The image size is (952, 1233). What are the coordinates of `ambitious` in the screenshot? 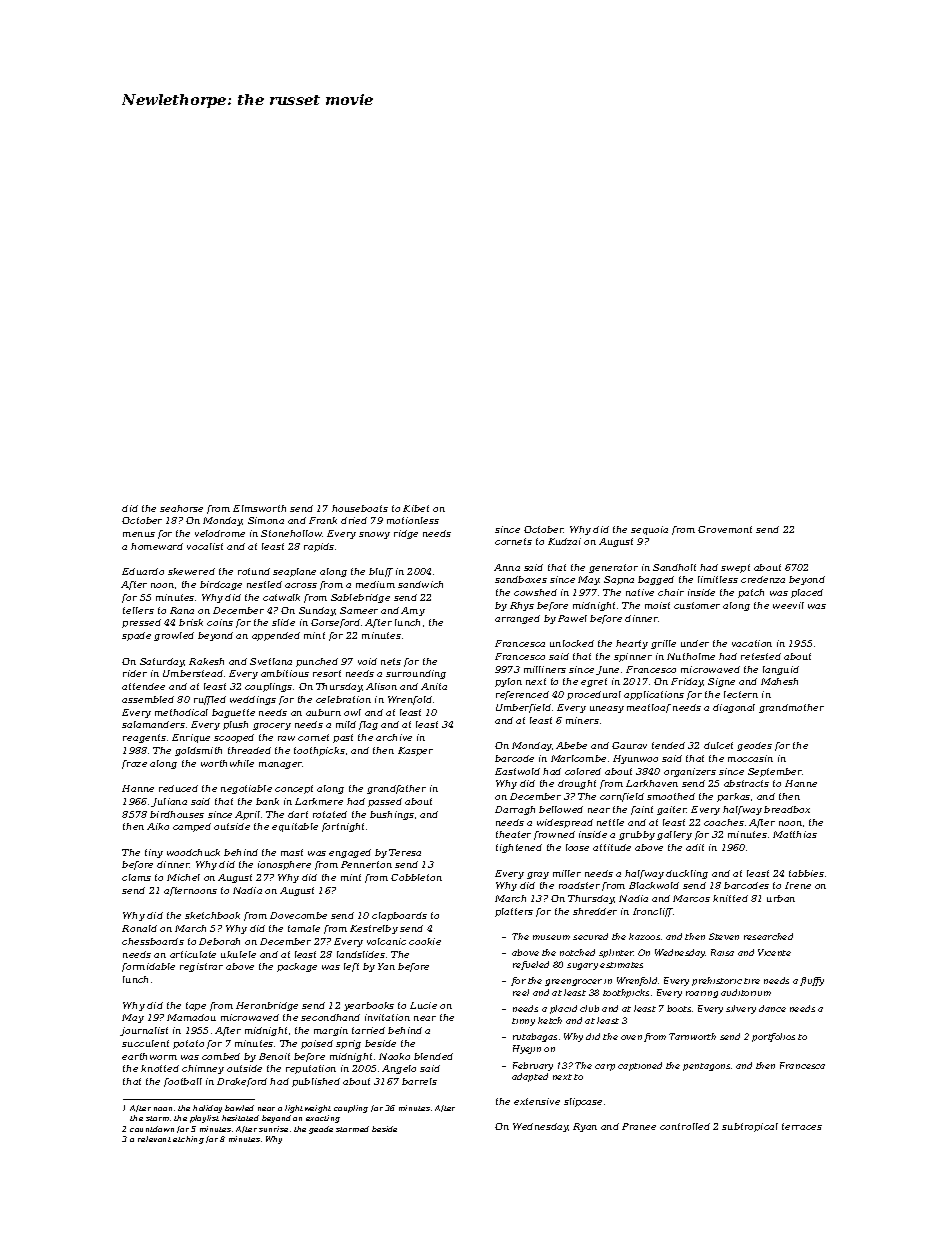 It's located at (285, 673).
